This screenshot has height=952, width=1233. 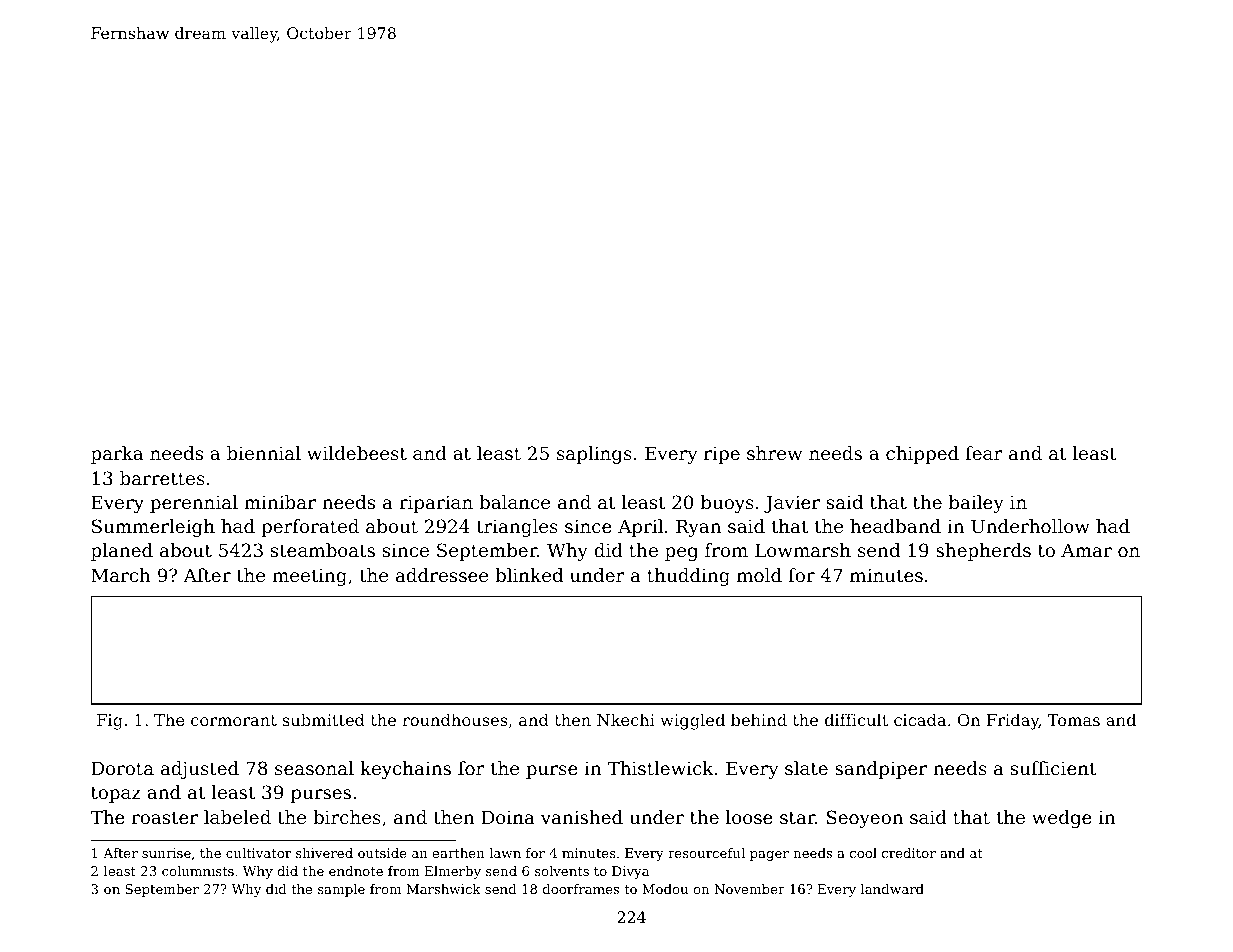 What do you see at coordinates (121, 575) in the screenshot?
I see `March` at bounding box center [121, 575].
